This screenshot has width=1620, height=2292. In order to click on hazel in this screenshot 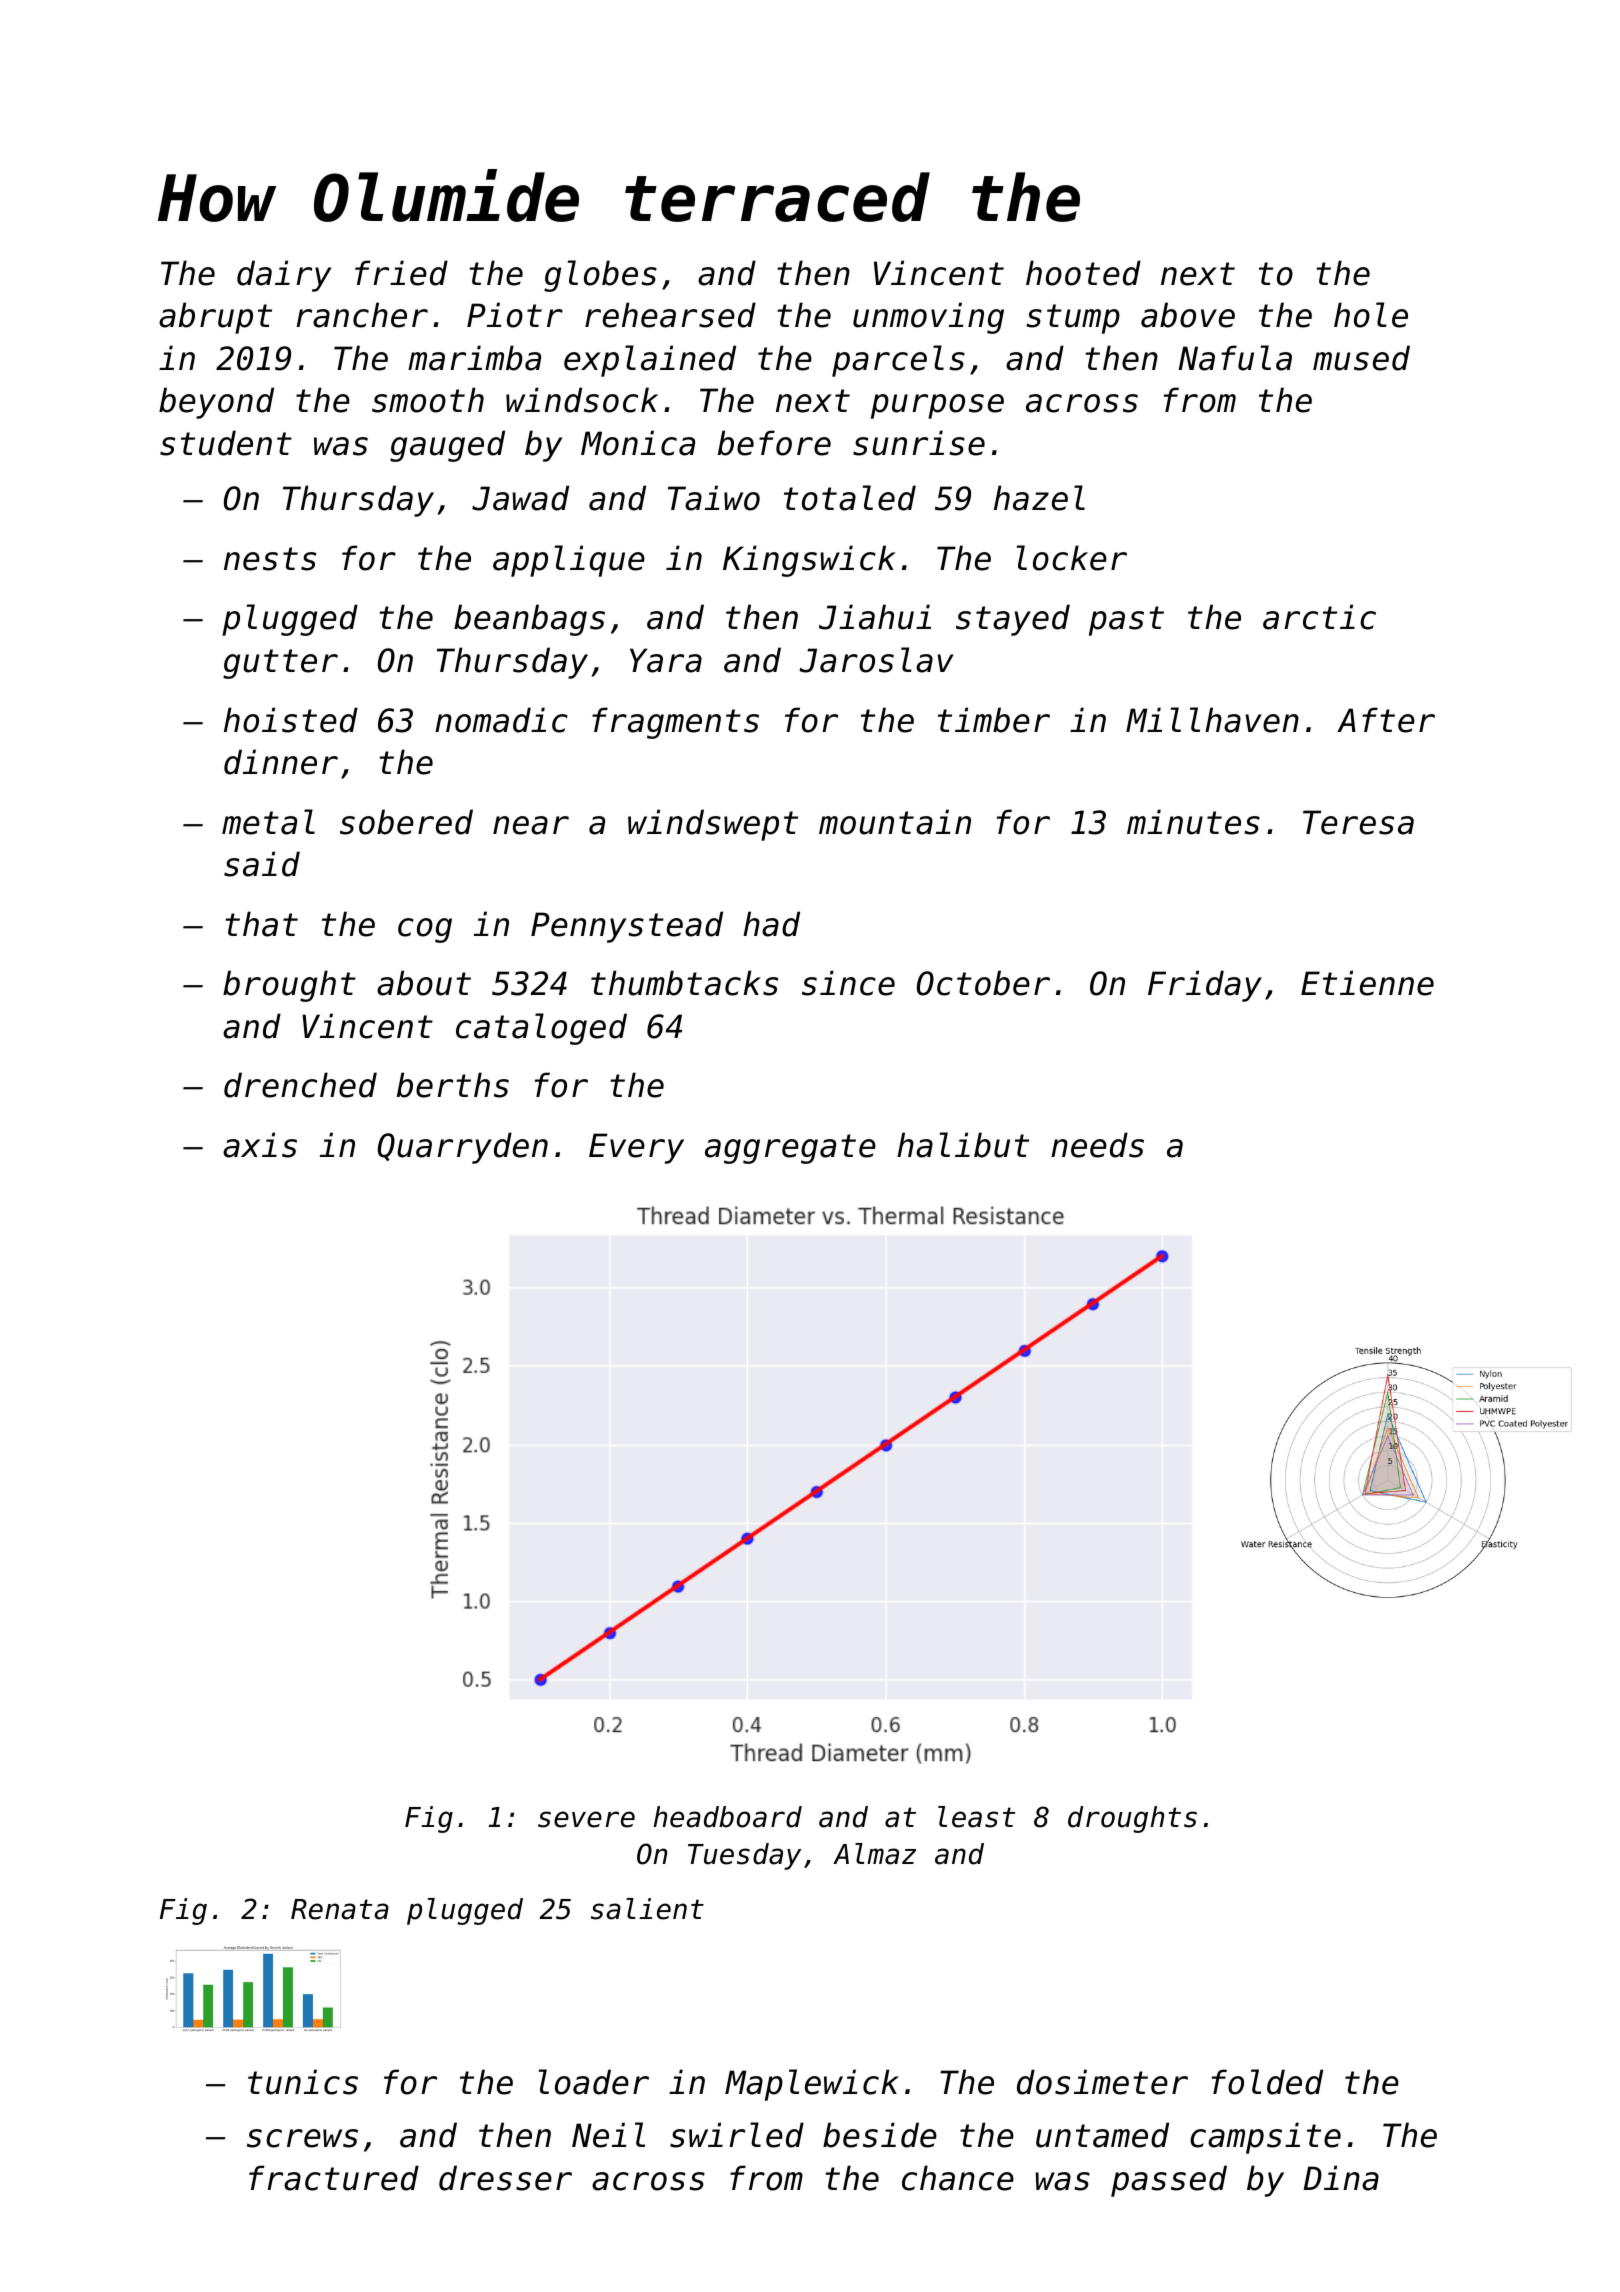, I will do `click(1039, 498)`.
